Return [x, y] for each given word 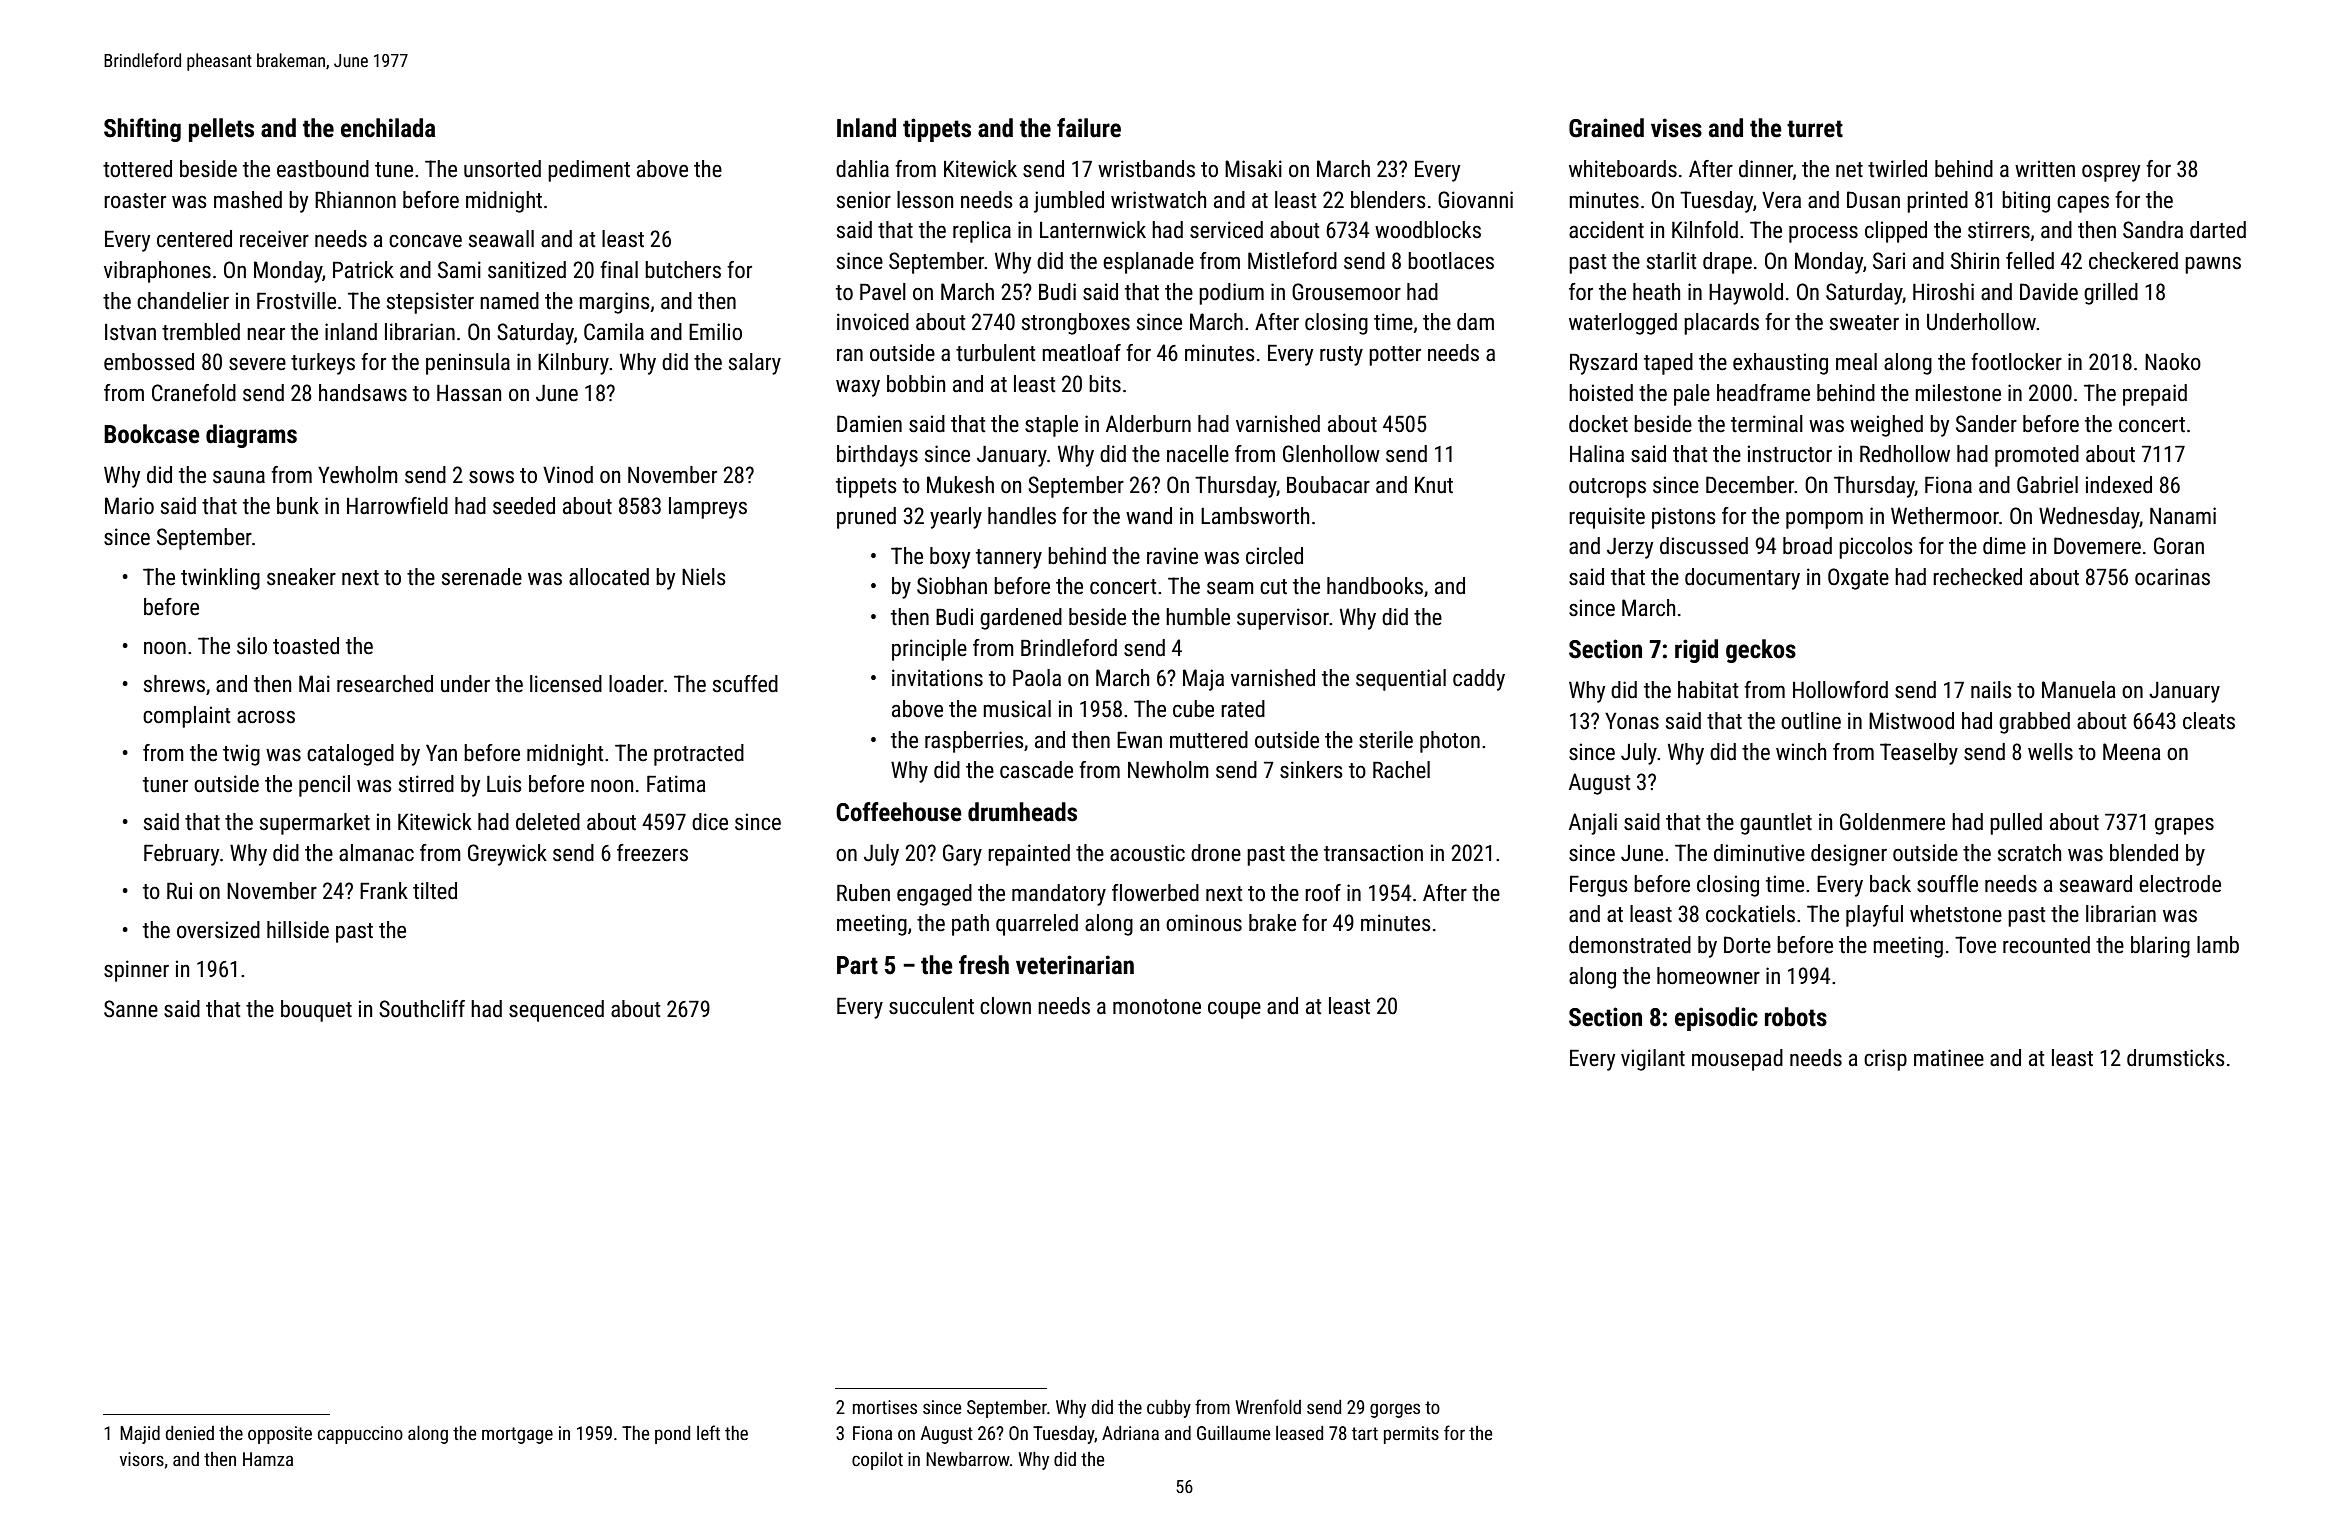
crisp [1885, 1060]
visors [142, 1459]
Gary [962, 855]
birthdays [877, 456]
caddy [1479, 680]
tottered [137, 169]
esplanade [1148, 263]
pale [1692, 395]
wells [2050, 752]
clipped [1896, 232]
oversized [218, 930]
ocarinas [2172, 577]
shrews [174, 684]
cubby [1169, 1409]
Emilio [715, 332]
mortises [885, 1407]
